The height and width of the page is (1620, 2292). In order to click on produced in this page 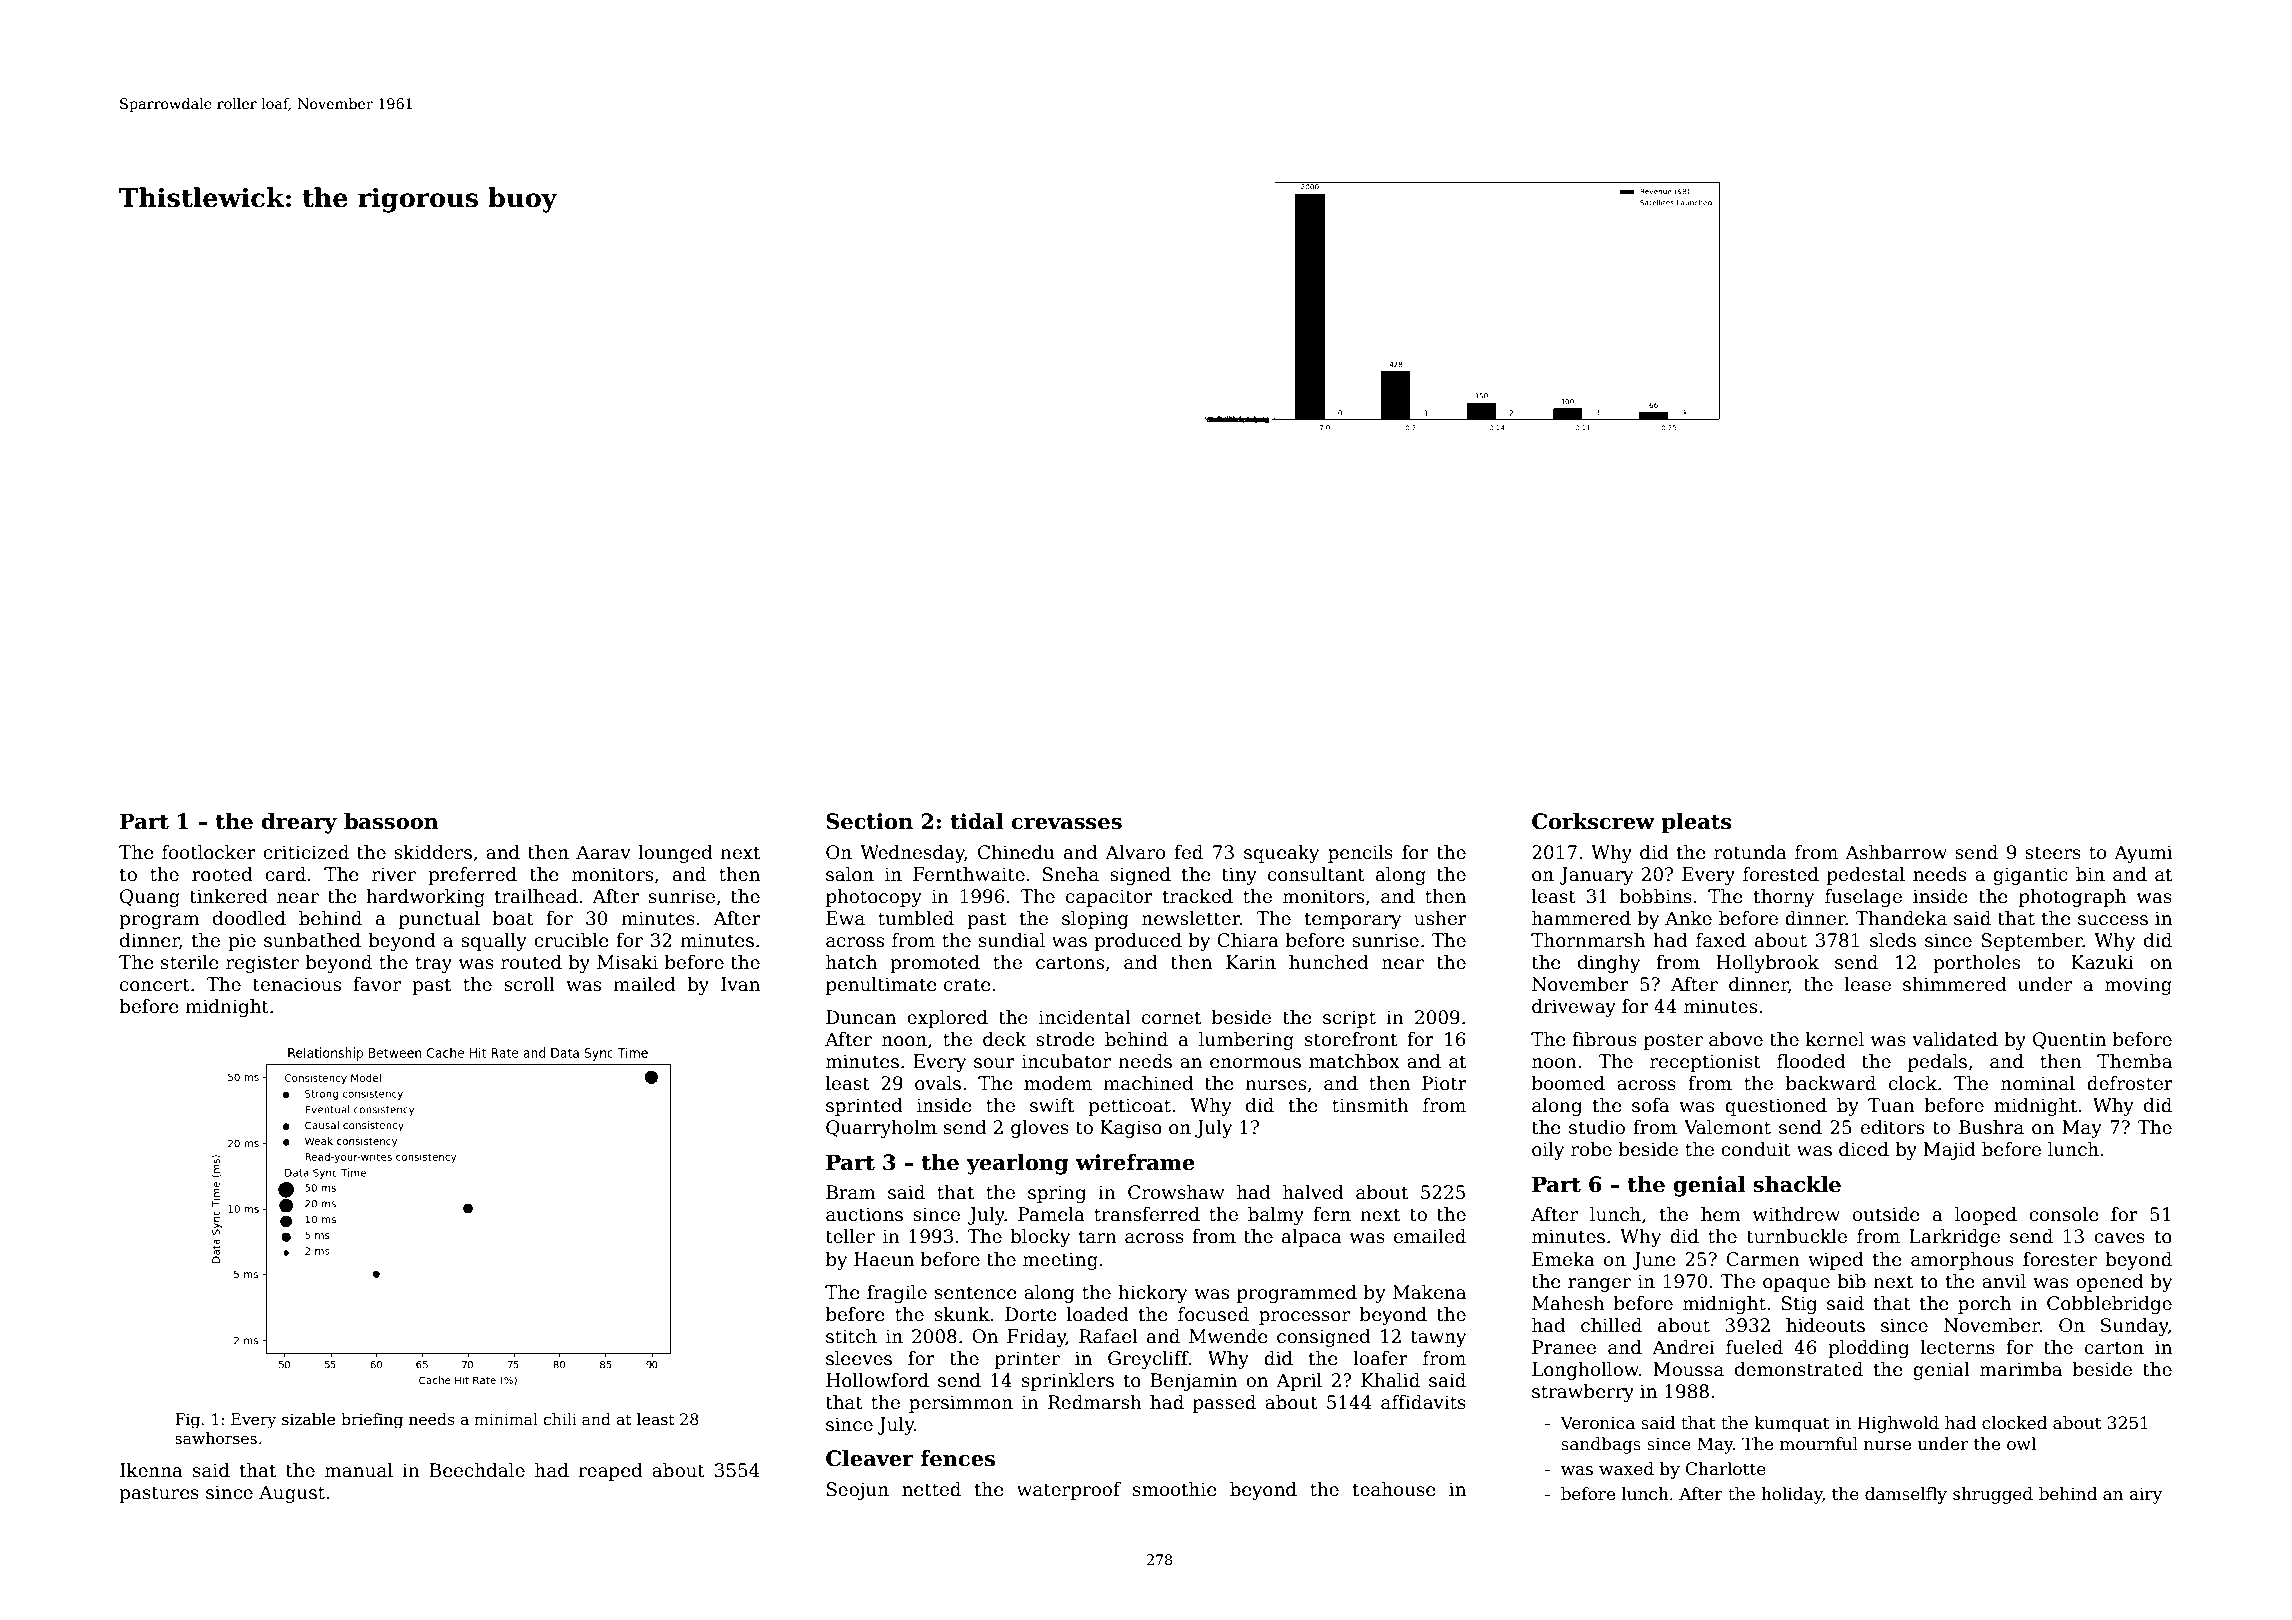, I will do `click(1138, 942)`.
